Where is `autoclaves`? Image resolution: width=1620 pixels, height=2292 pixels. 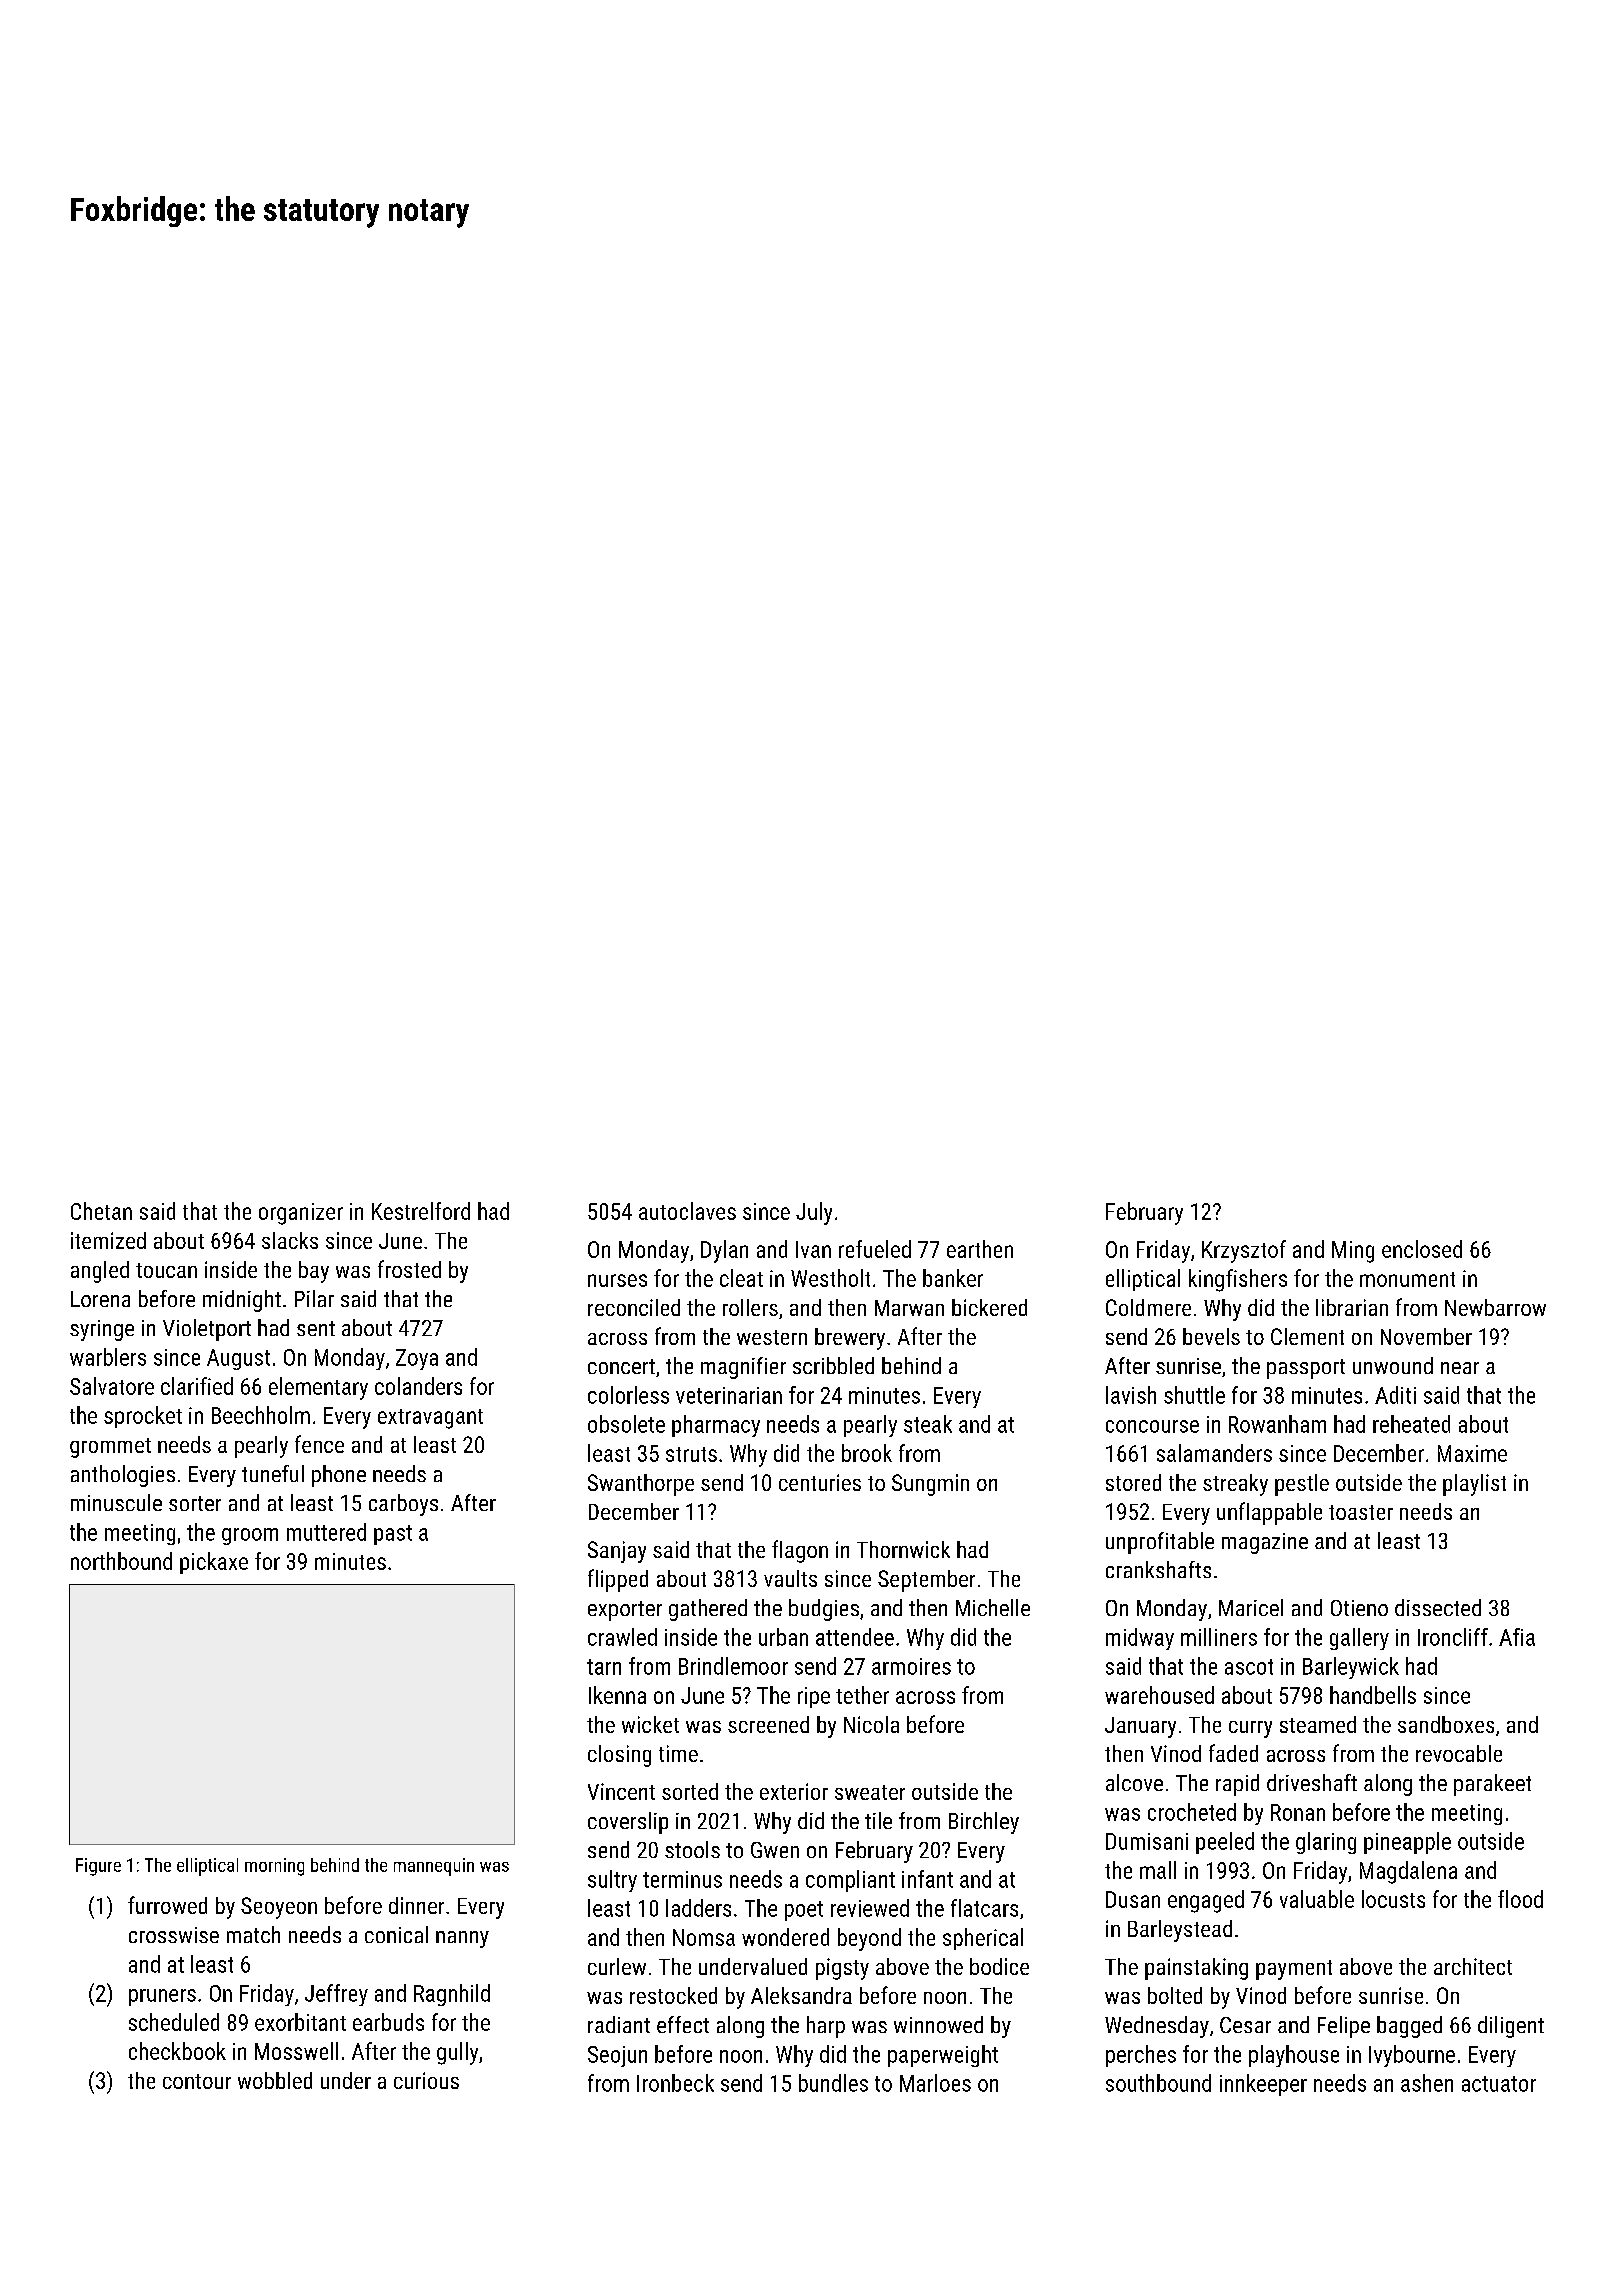 autoclaves is located at coordinates (687, 1211).
